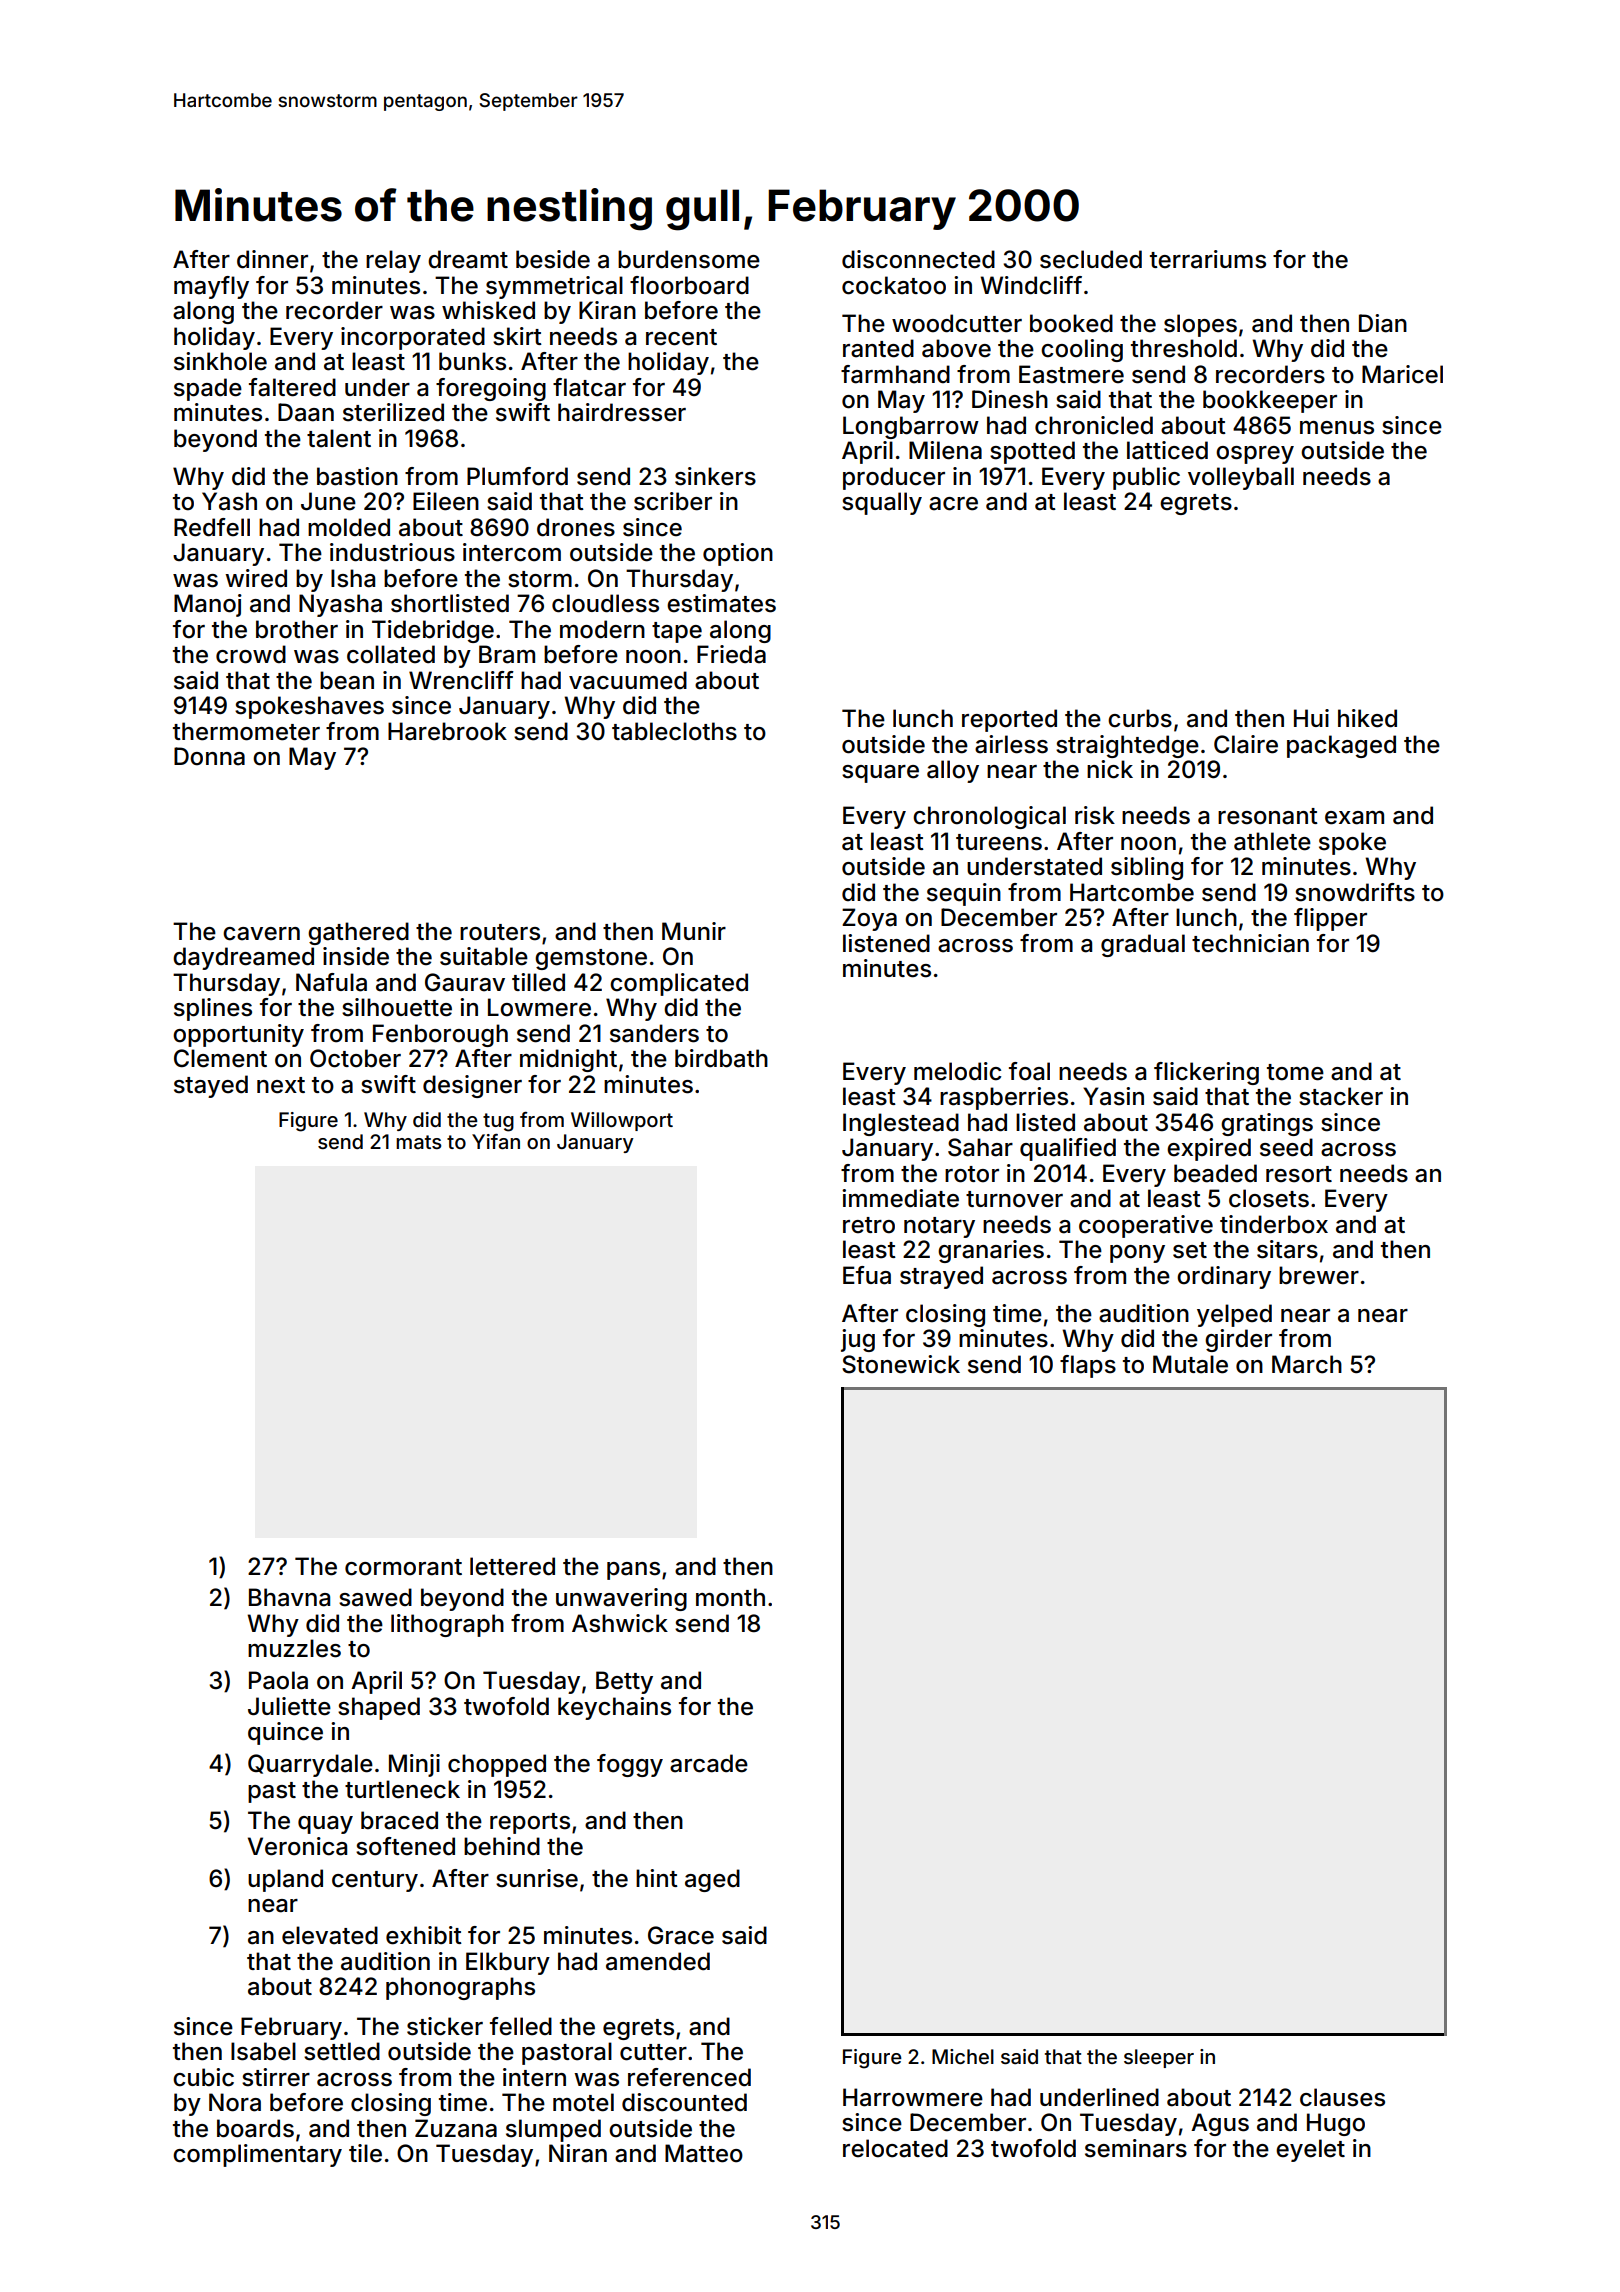  I want to click on complimentary, so click(257, 2155).
